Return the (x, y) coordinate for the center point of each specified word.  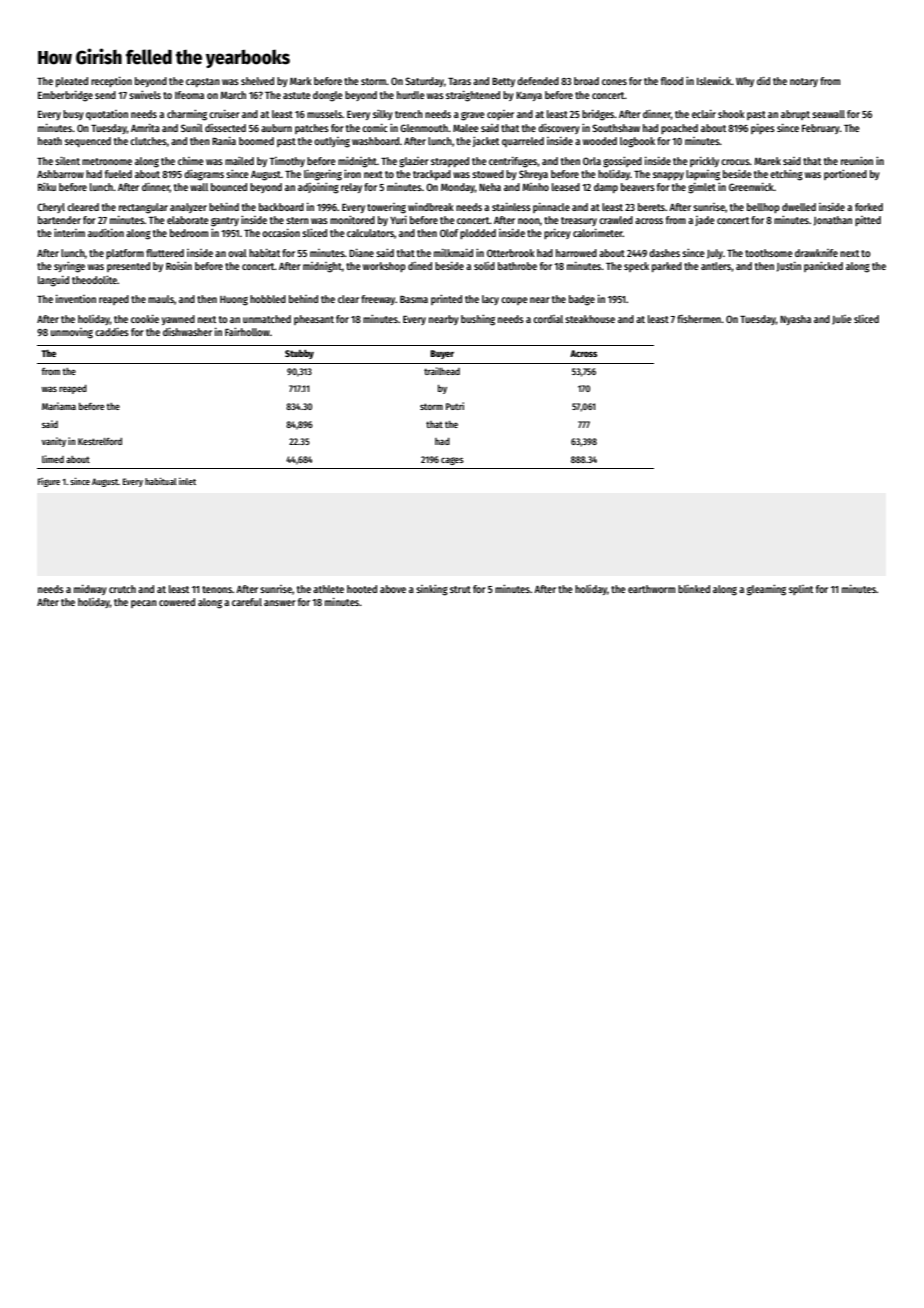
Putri (455, 406)
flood (672, 81)
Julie (842, 320)
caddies (112, 331)
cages (452, 461)
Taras (459, 81)
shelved (257, 81)
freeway (378, 300)
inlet (187, 481)
